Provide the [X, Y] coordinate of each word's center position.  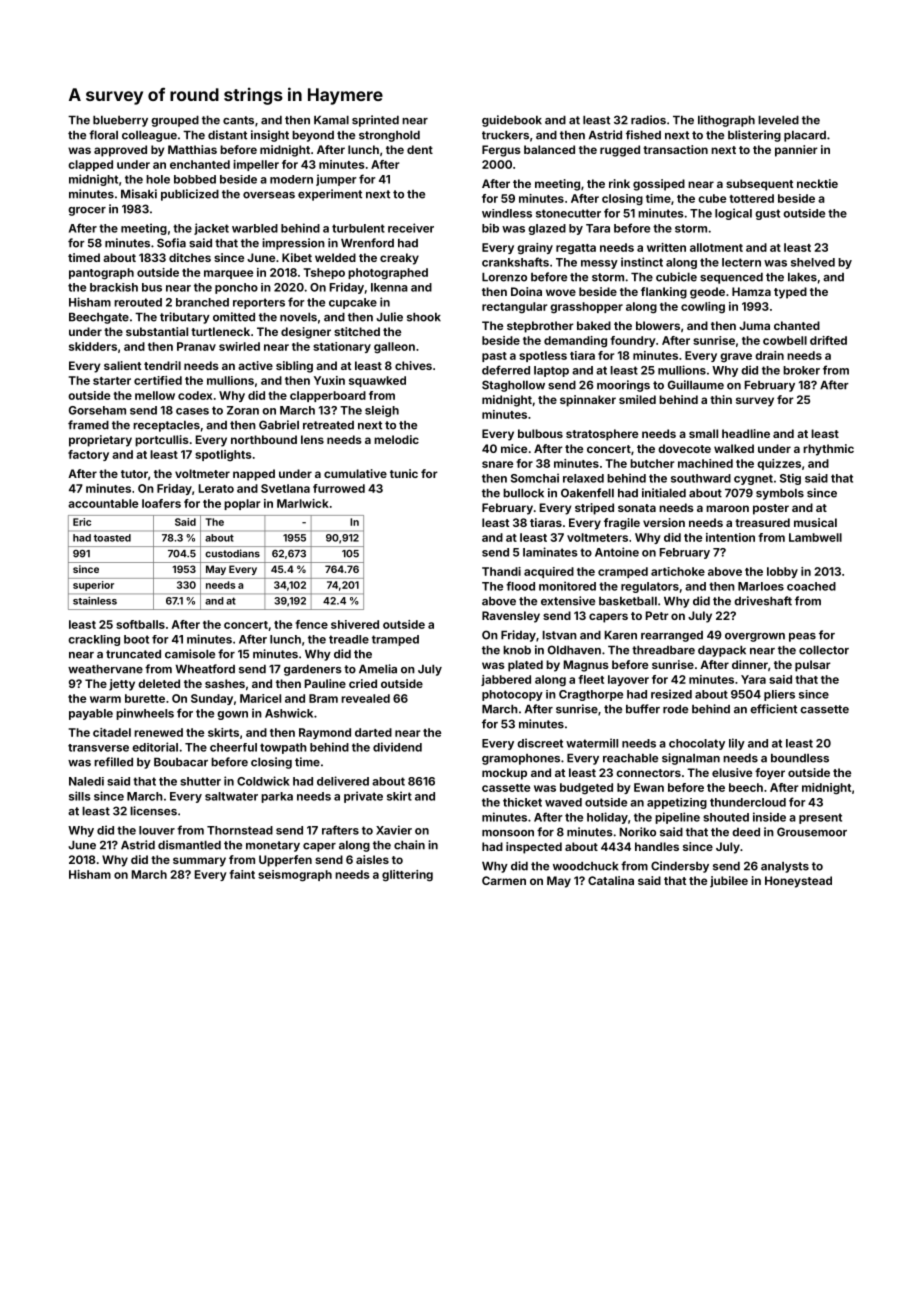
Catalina [611, 880]
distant [227, 135]
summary [199, 862]
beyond [313, 136]
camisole [190, 654]
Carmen [504, 880]
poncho [236, 288]
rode [675, 709]
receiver [411, 228]
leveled [778, 120]
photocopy [512, 695]
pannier [796, 151]
